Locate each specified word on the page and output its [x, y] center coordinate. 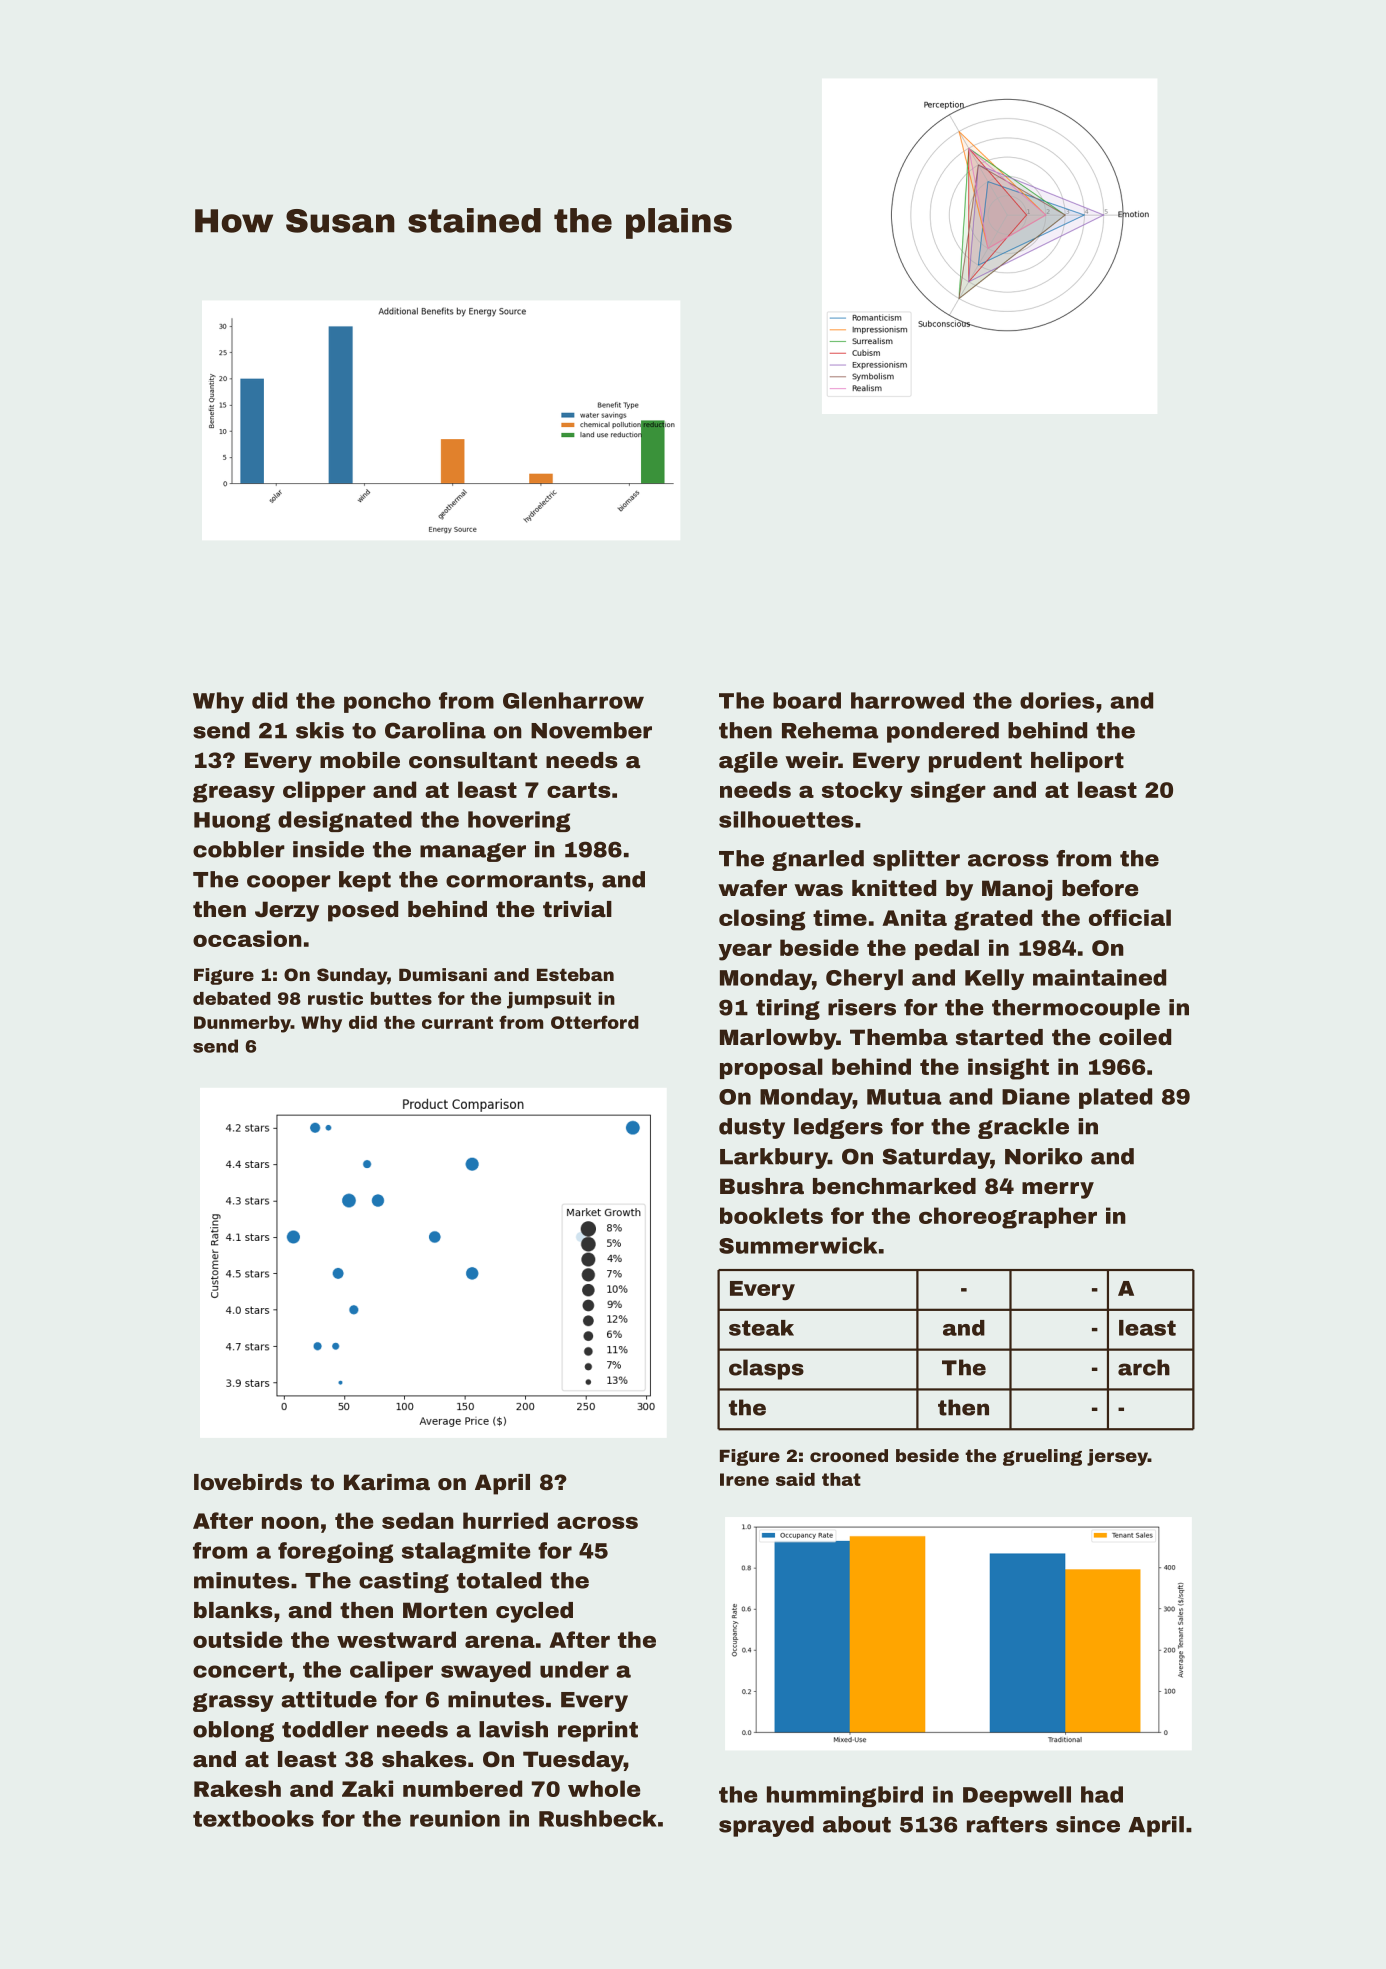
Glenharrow [573, 700]
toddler [325, 1729]
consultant [473, 760]
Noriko [1043, 1156]
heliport [1077, 762]
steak [761, 1328]
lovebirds [248, 1482]
